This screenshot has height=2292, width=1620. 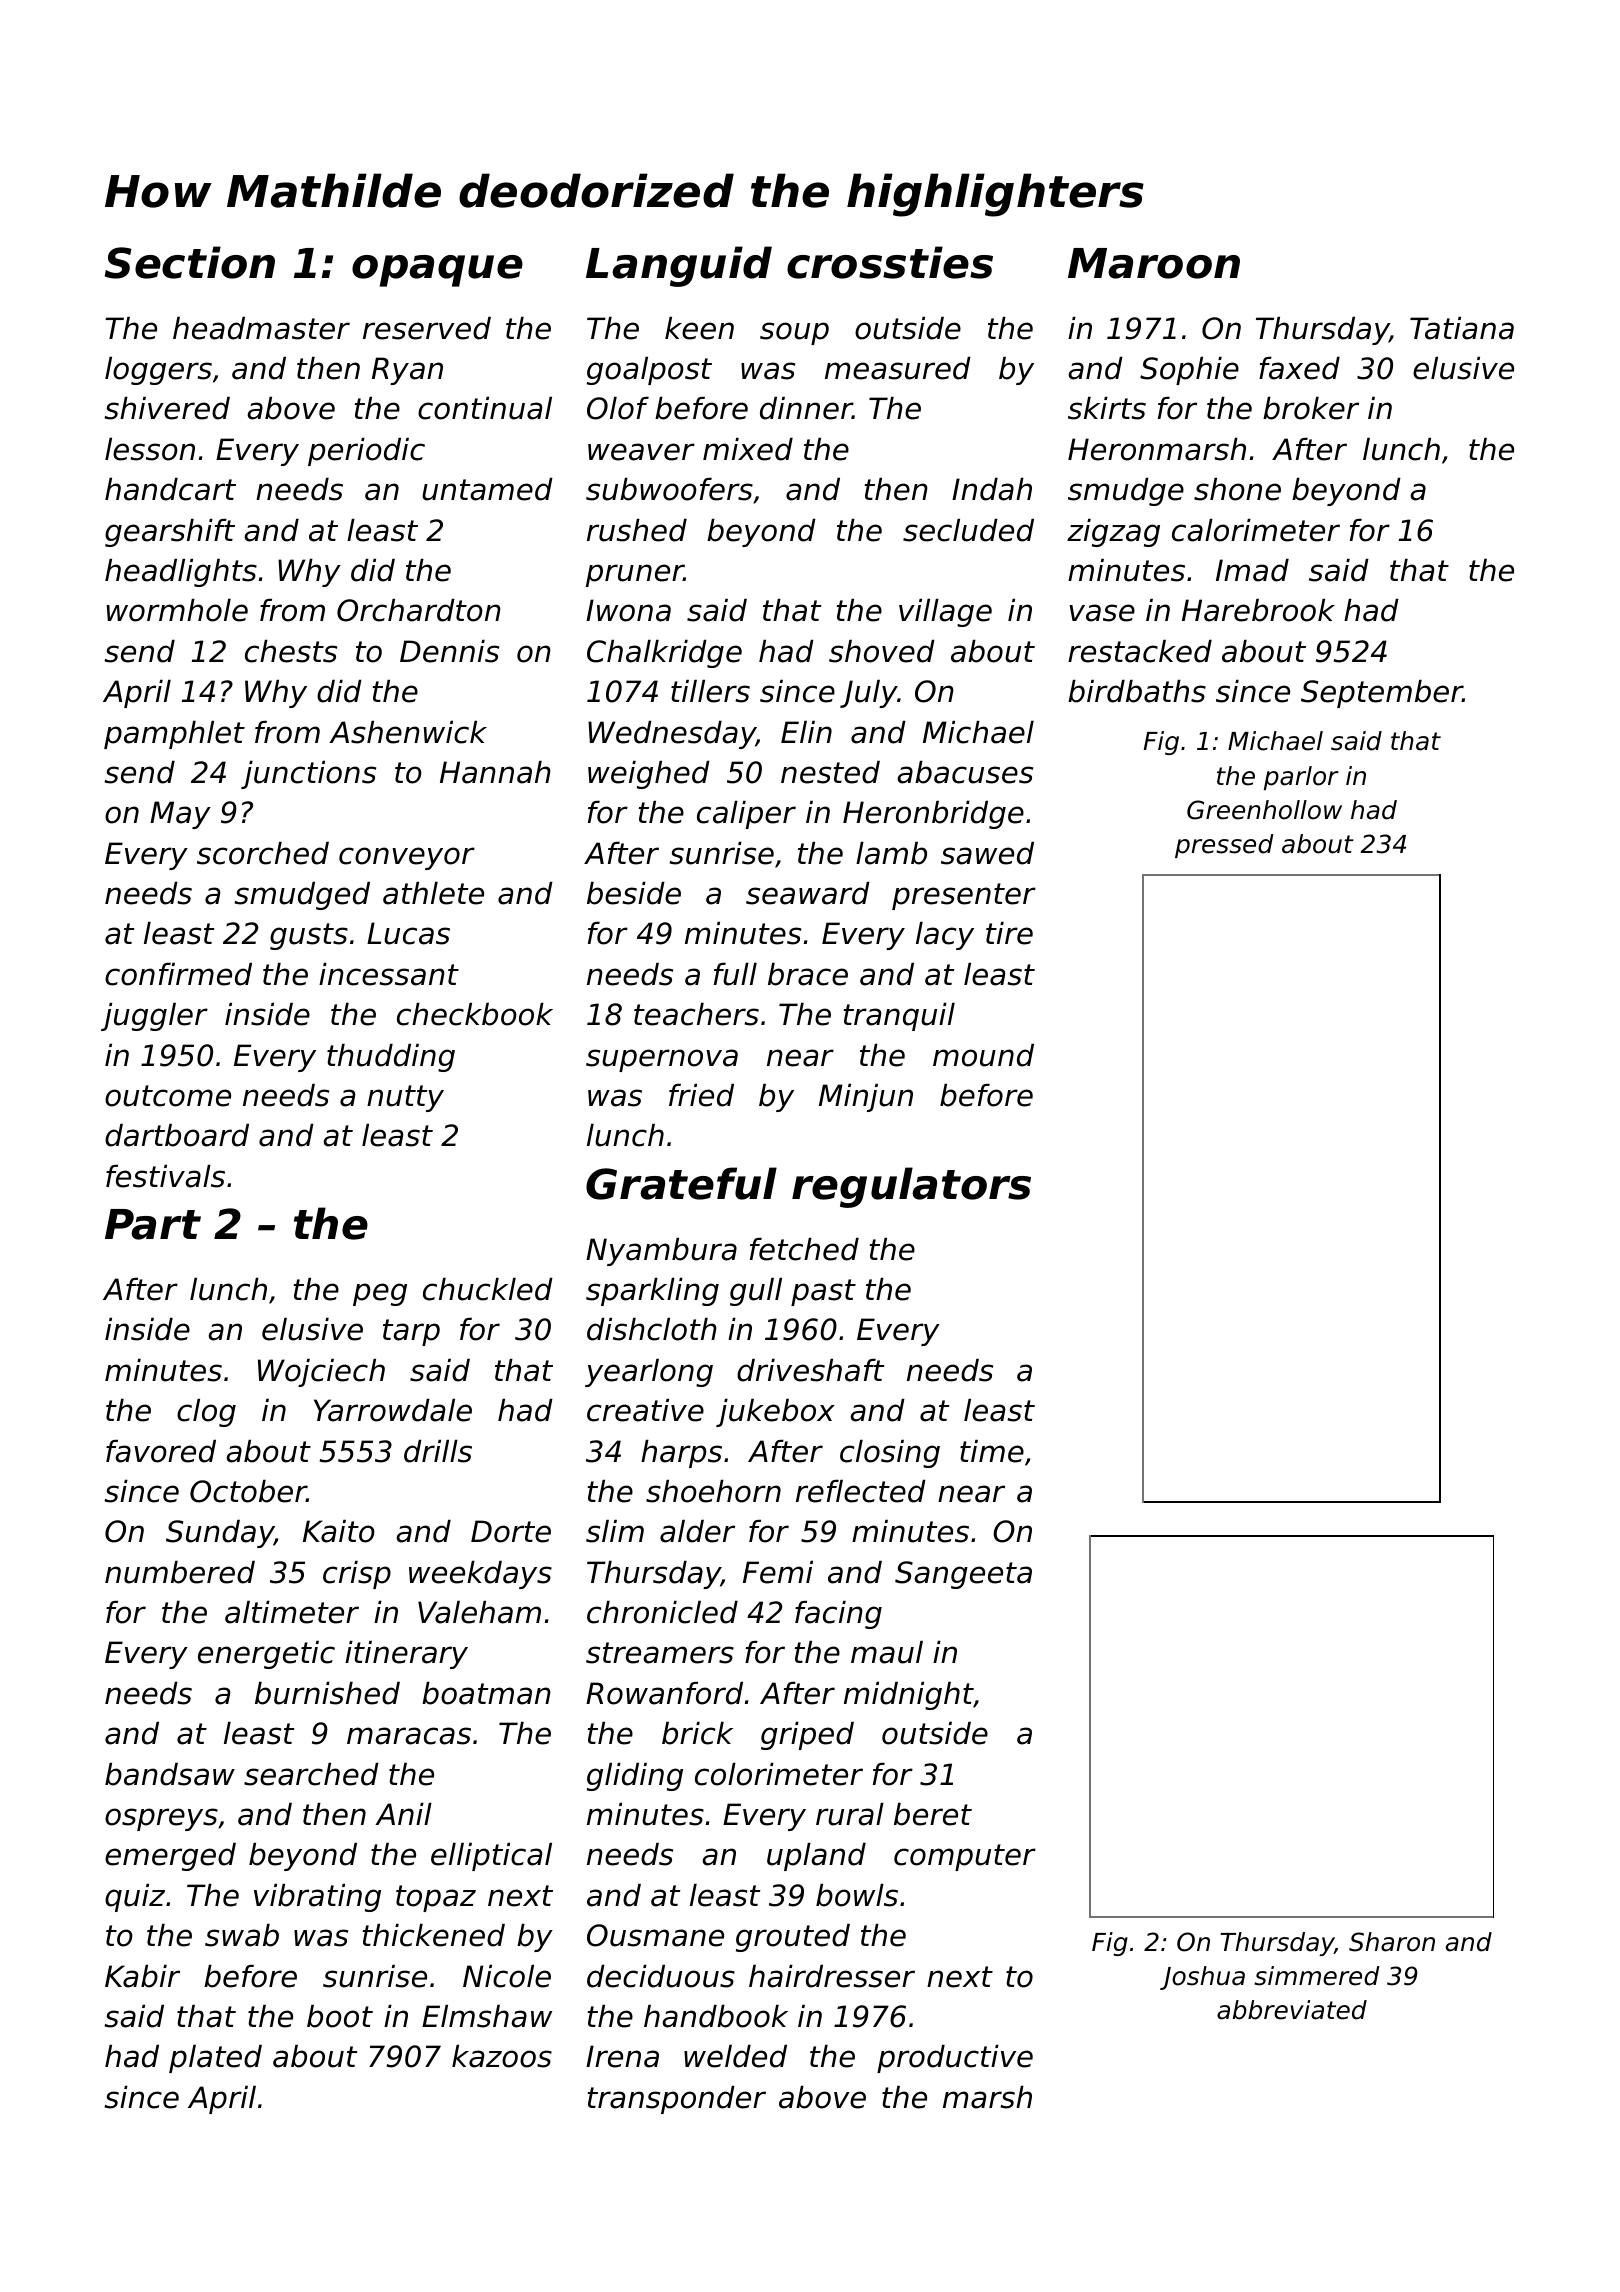 What do you see at coordinates (1154, 263) in the screenshot?
I see `Maroon` at bounding box center [1154, 263].
